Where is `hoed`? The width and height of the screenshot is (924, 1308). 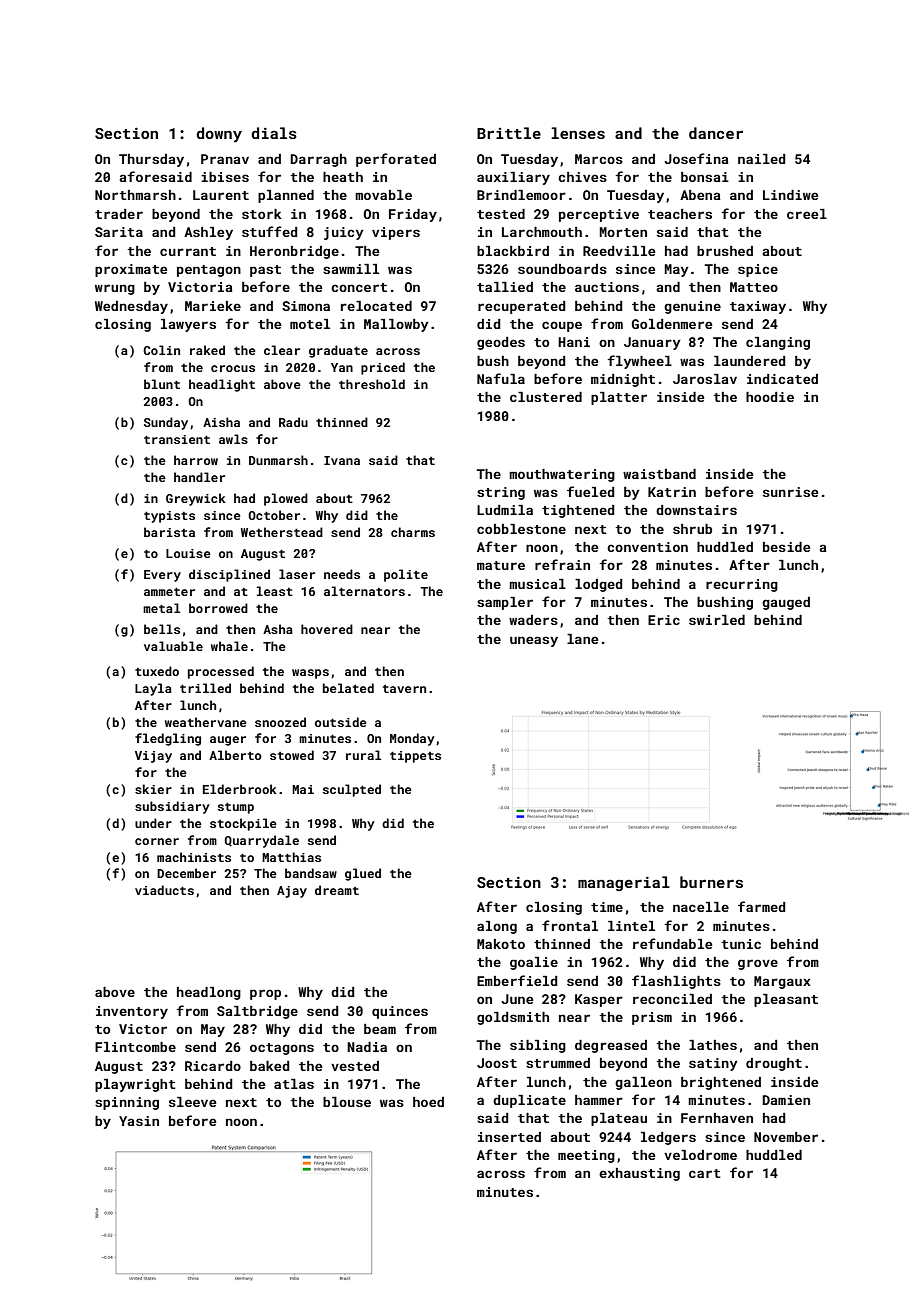
hoed is located at coordinates (428, 1102).
